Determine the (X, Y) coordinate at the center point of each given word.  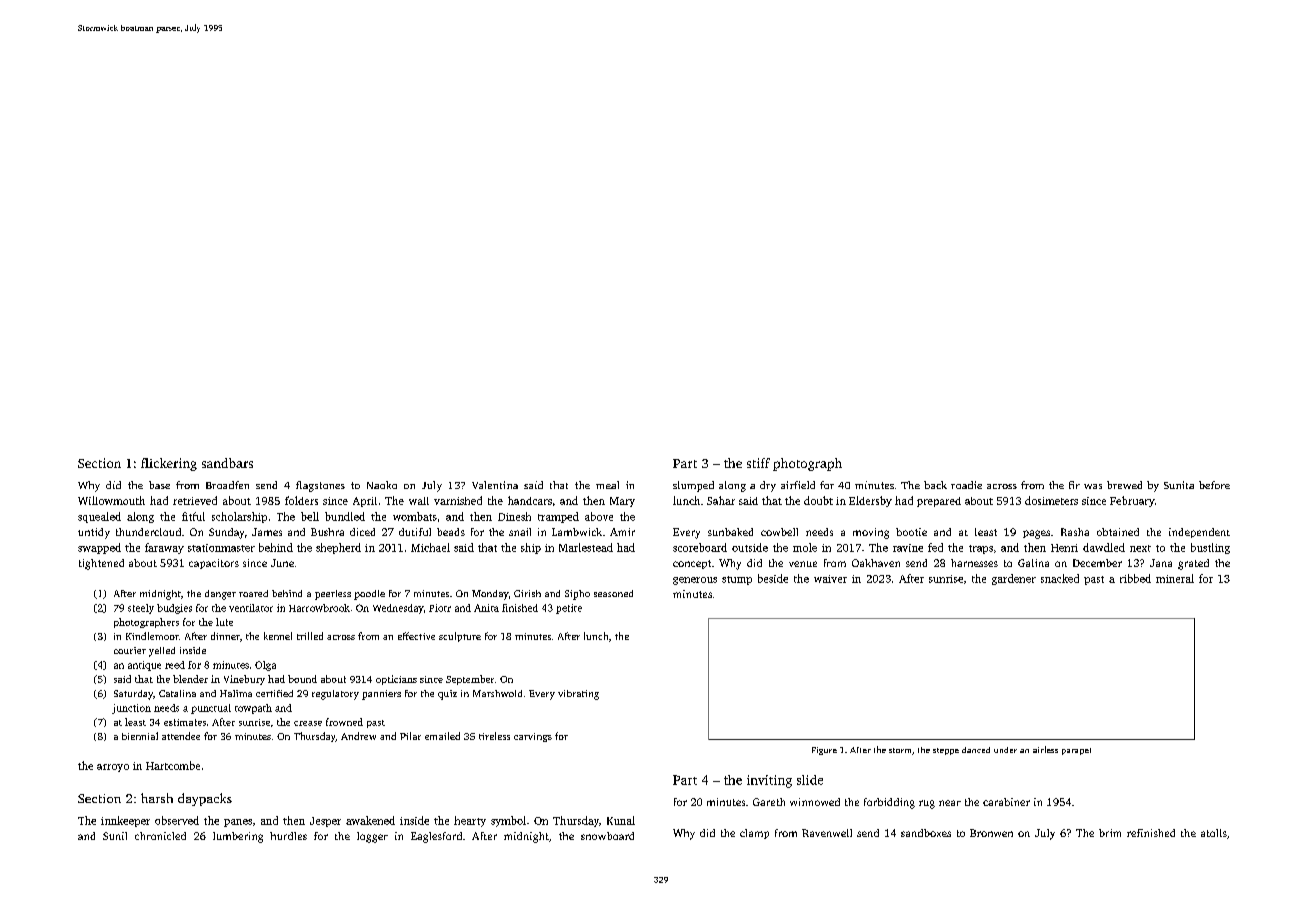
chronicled (160, 836)
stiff (758, 463)
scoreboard (700, 547)
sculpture (460, 637)
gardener (1014, 579)
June (282, 563)
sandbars (227, 463)
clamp (754, 834)
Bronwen (991, 833)
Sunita (1179, 485)
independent (1199, 533)
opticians (396, 680)
